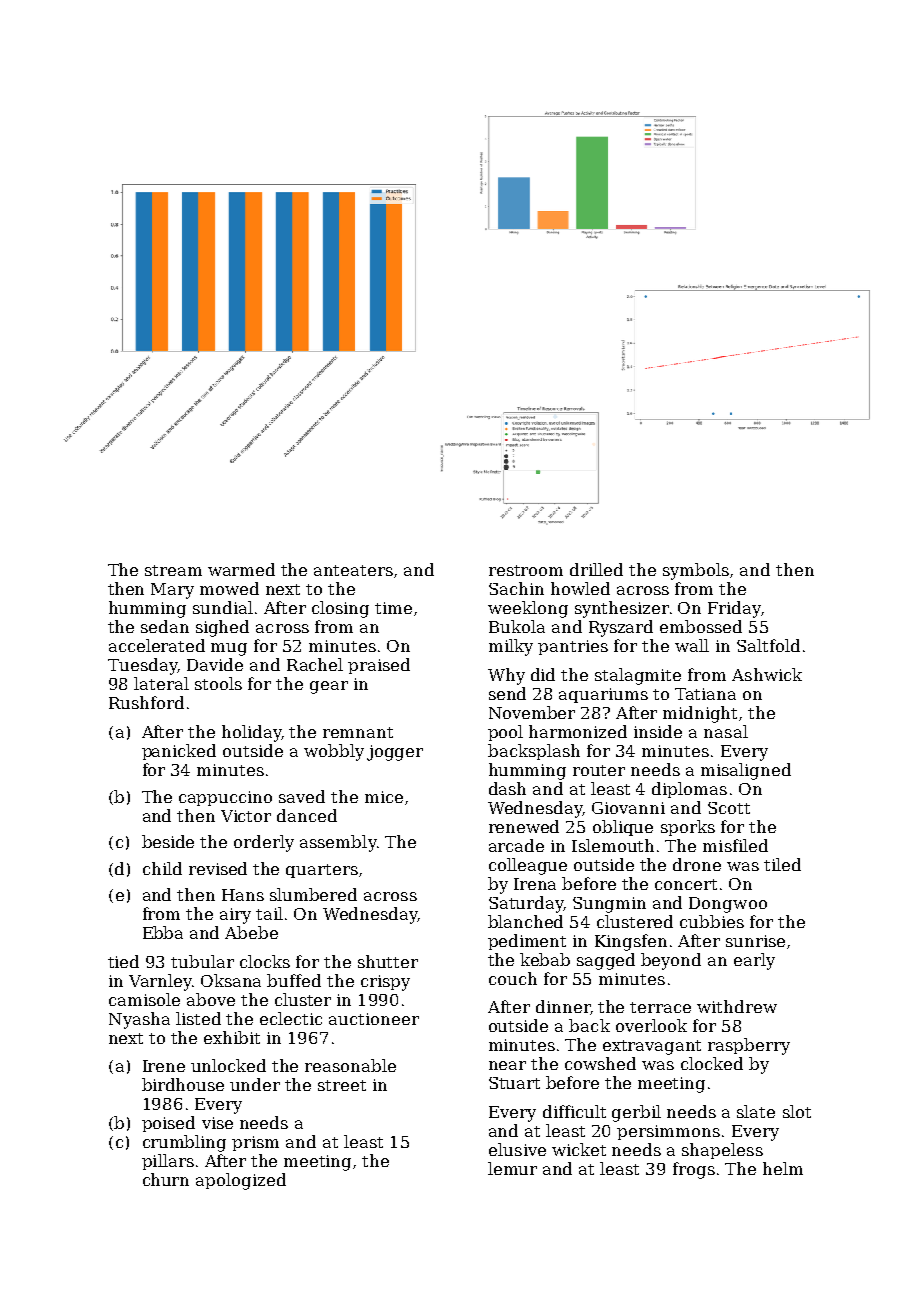 The width and height of the screenshot is (924, 1311). What do you see at coordinates (516, 588) in the screenshot?
I see `Sachin` at bounding box center [516, 588].
